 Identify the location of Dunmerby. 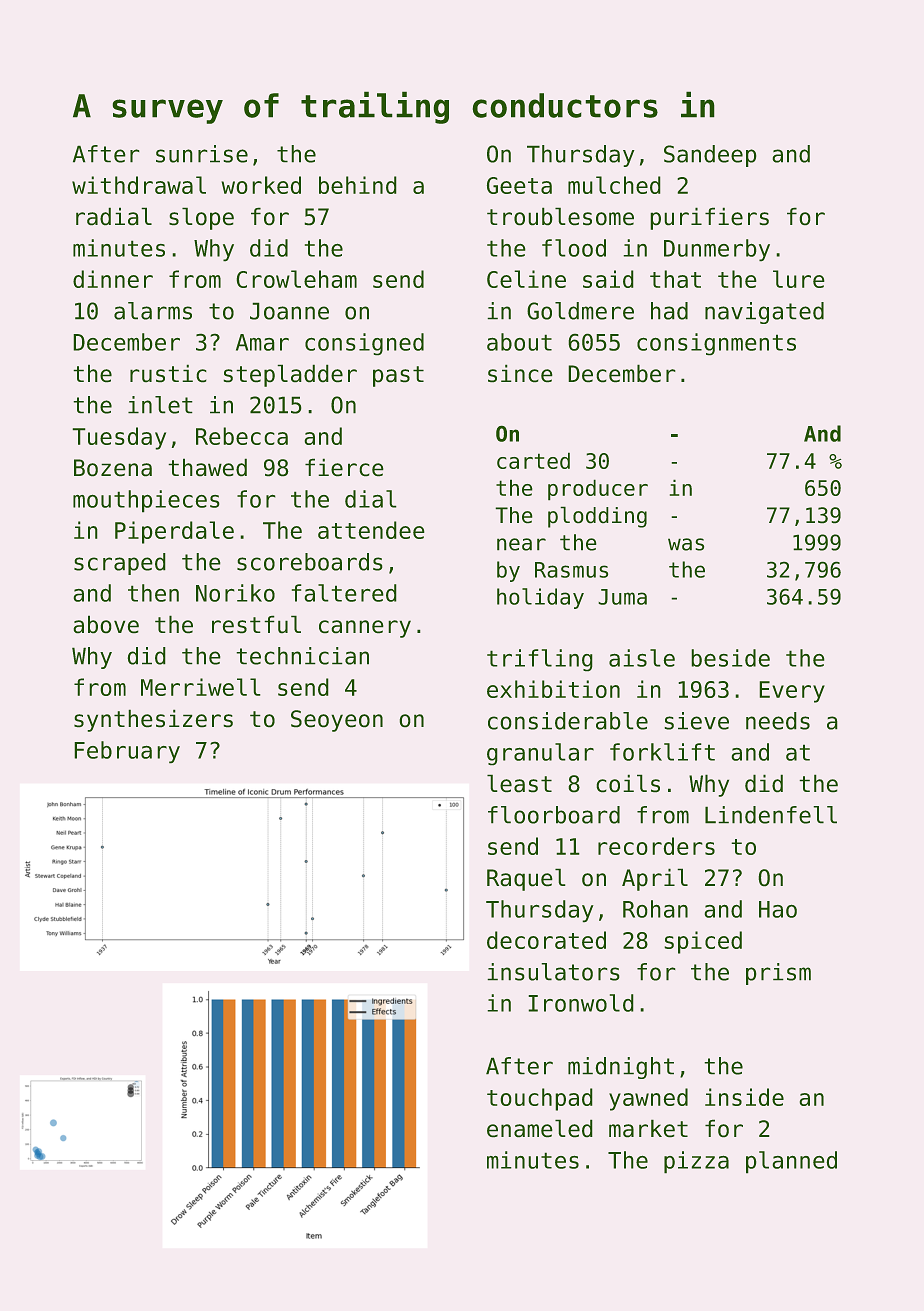
(717, 250).
